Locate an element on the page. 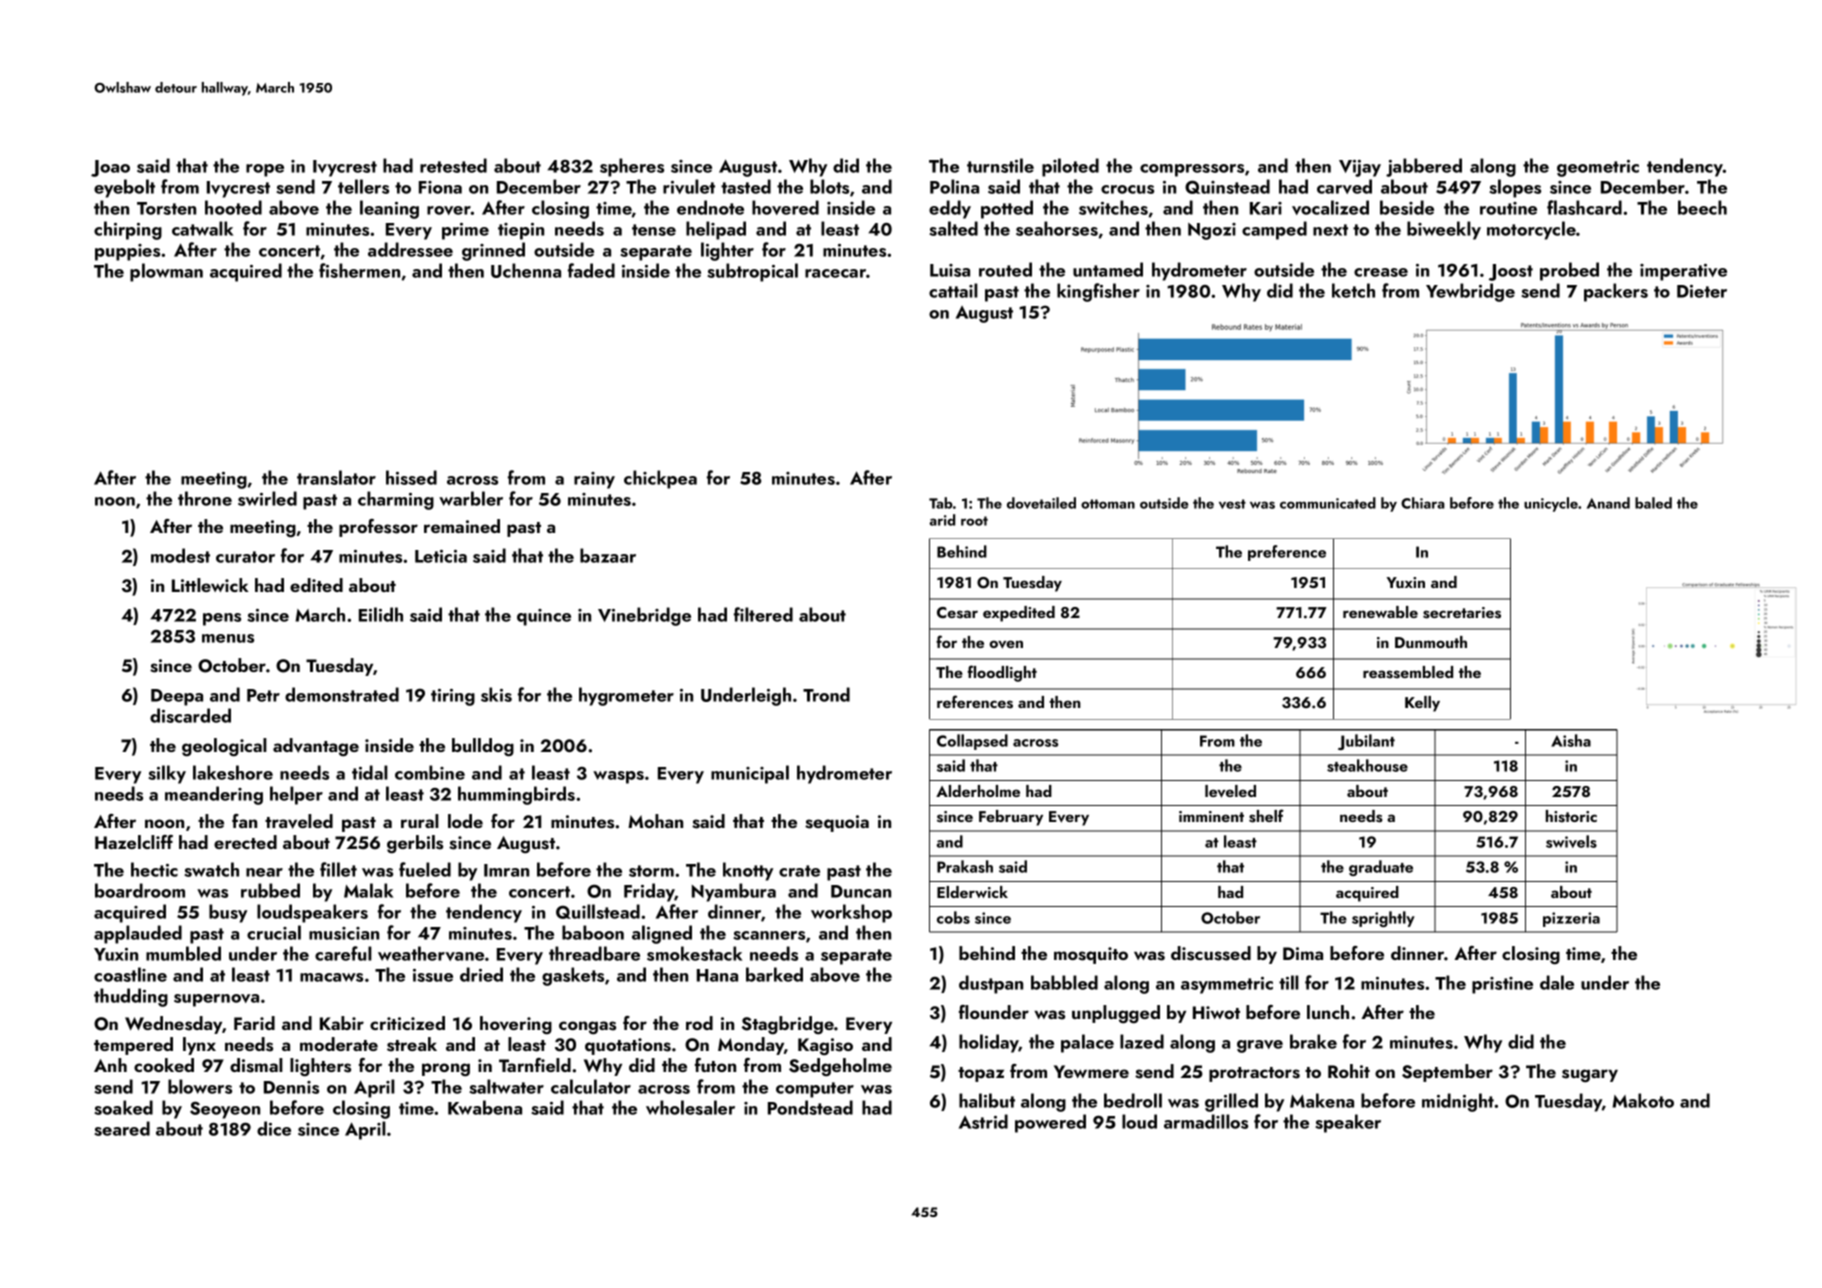 The width and height of the document is (1822, 1288). shelf is located at coordinates (1266, 816).
